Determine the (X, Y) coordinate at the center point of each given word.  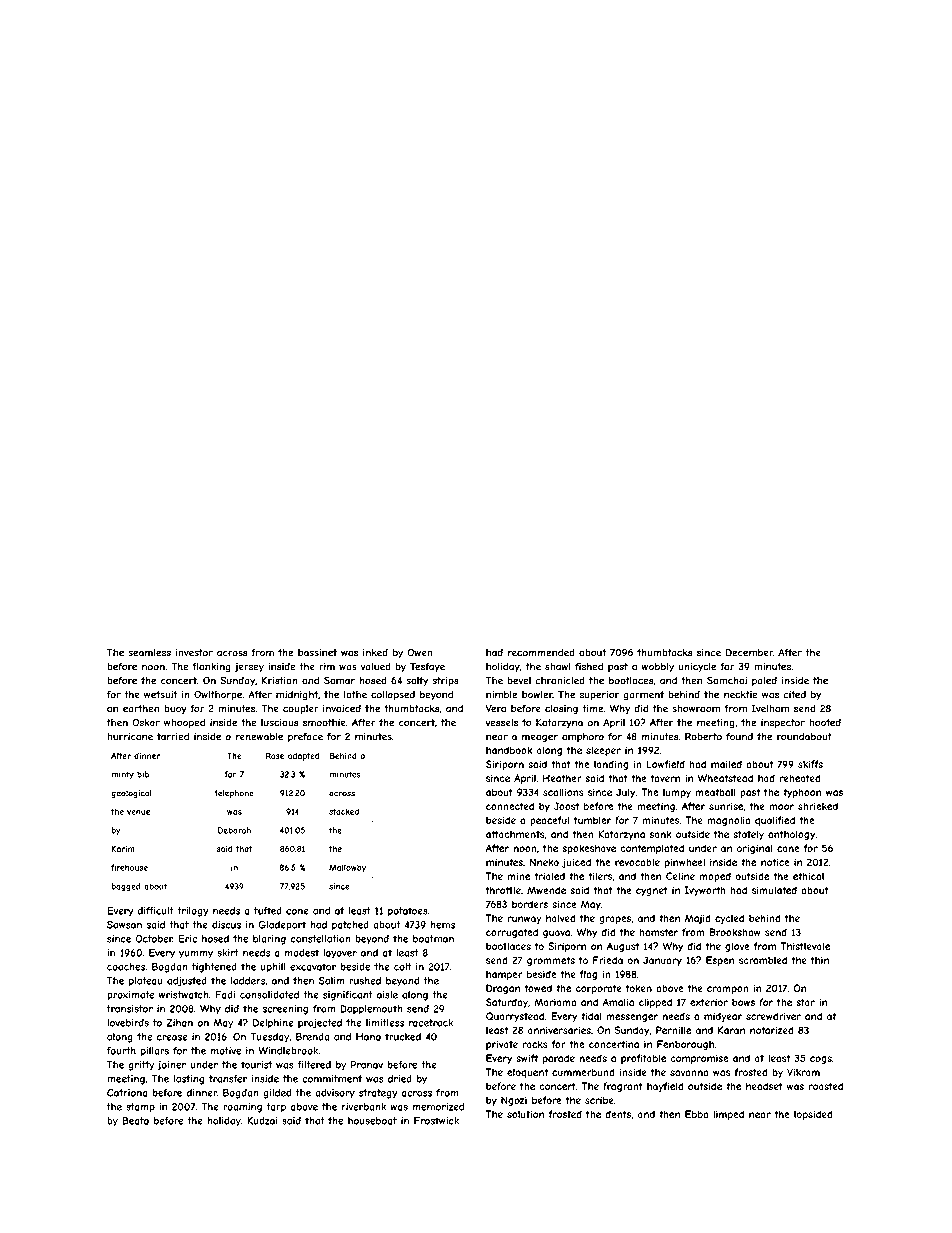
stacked (344, 811)
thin (820, 960)
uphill (273, 968)
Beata (135, 1121)
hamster (659, 932)
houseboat (372, 1121)
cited (794, 695)
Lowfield (666, 764)
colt (402, 967)
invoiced (342, 709)
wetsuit (160, 695)
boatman (433, 939)
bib (143, 774)
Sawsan (124, 925)
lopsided (813, 1115)
